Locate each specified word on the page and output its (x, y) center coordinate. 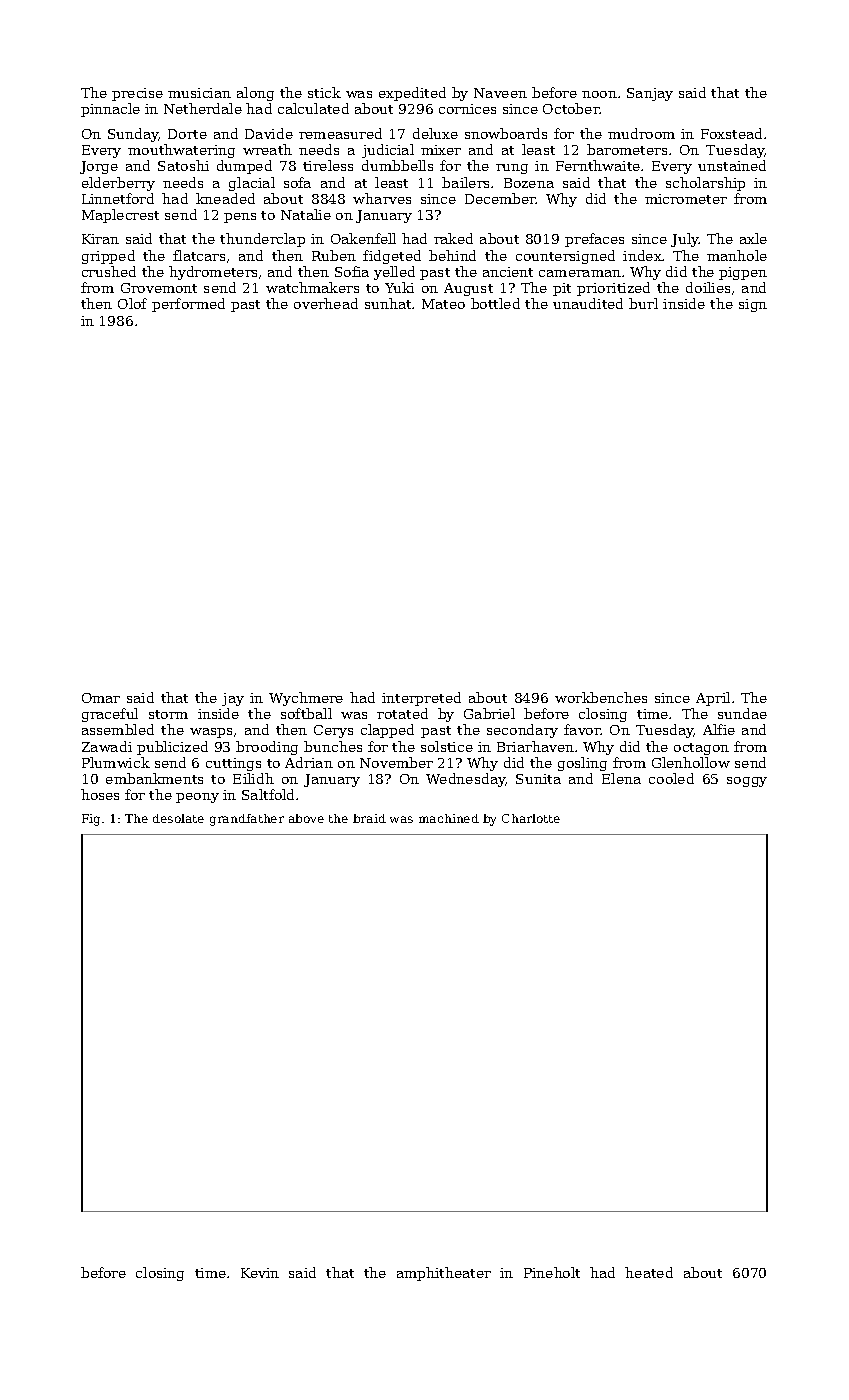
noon (599, 94)
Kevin (260, 1273)
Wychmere (306, 699)
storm (168, 714)
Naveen (500, 93)
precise (137, 94)
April (713, 699)
